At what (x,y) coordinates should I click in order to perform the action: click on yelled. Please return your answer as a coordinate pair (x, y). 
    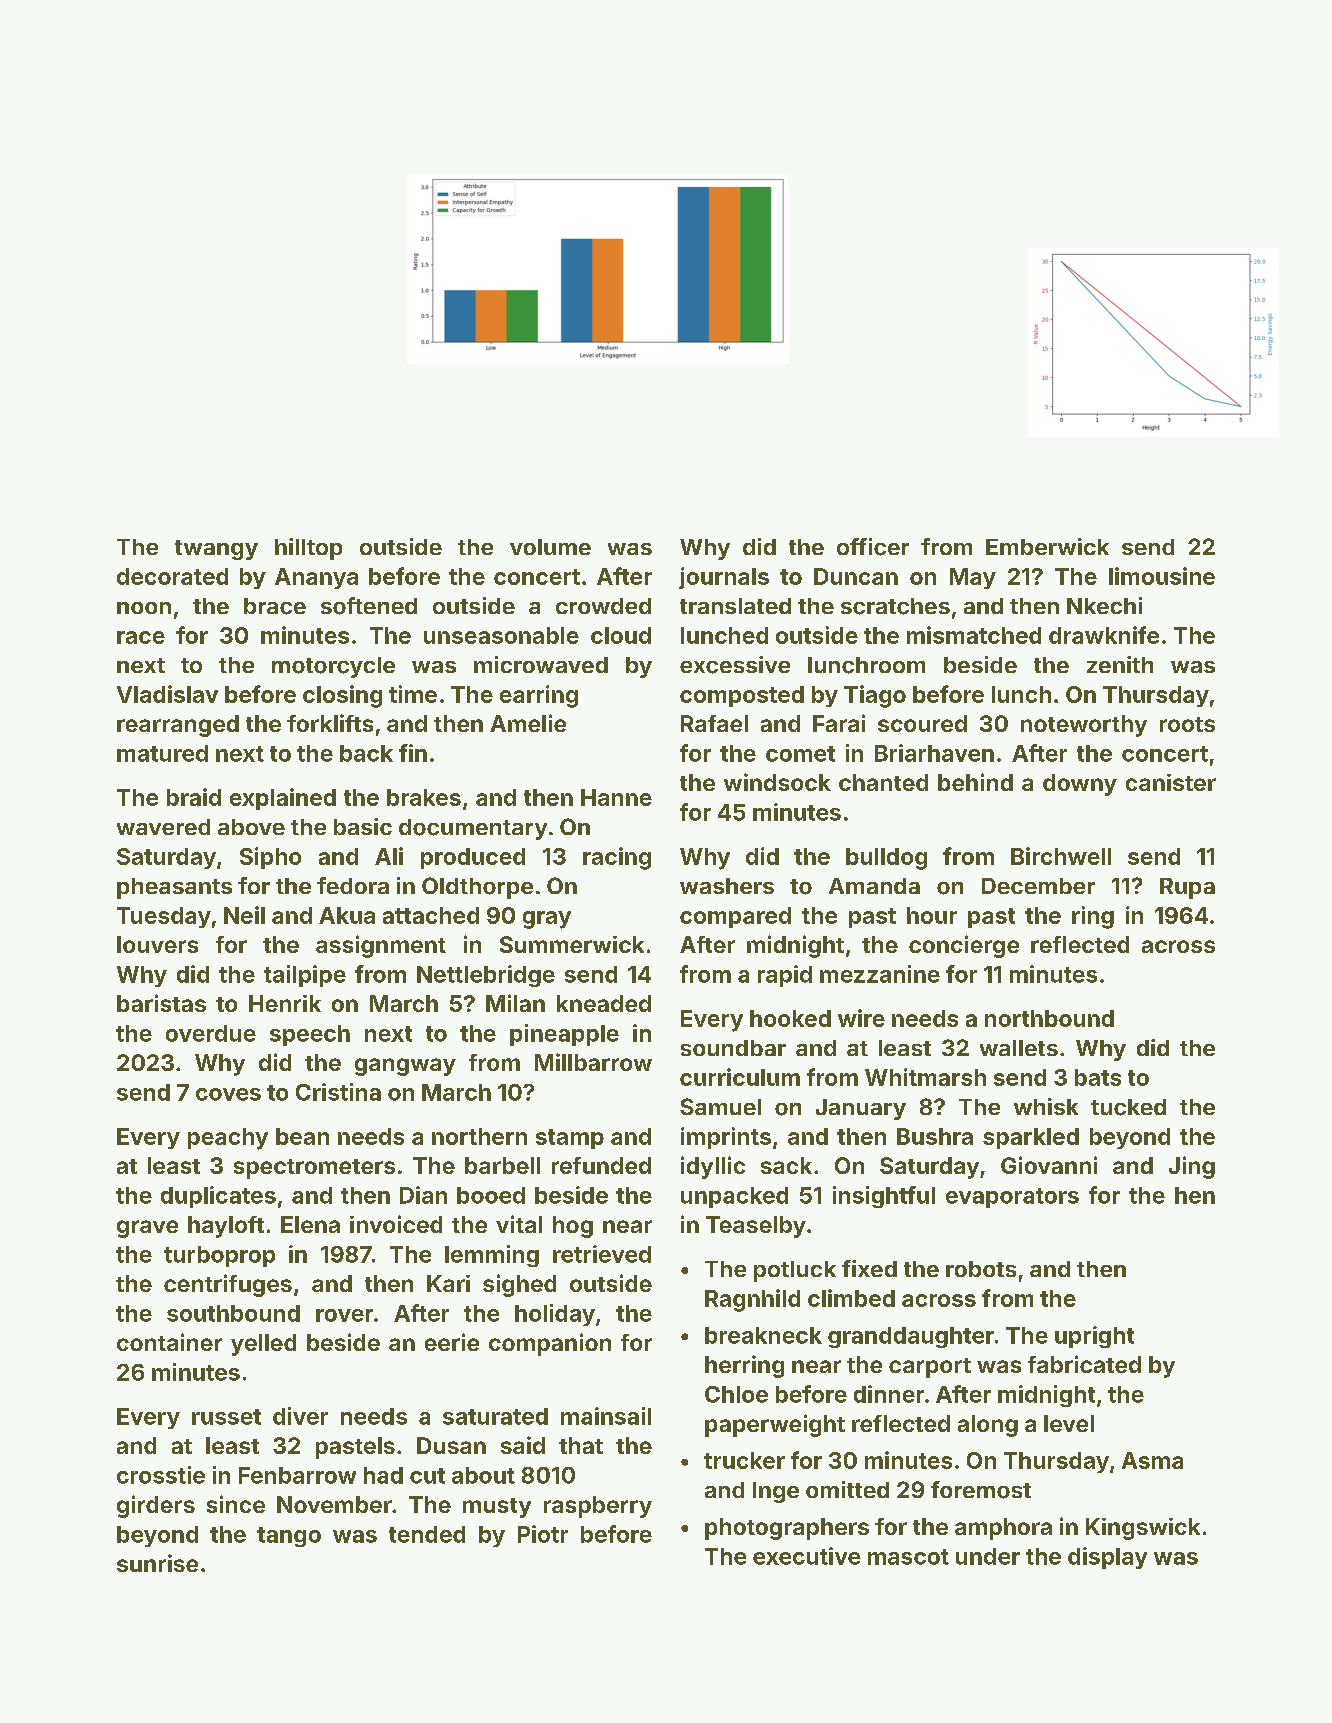
    Looking at the image, I should click on (263, 1345).
